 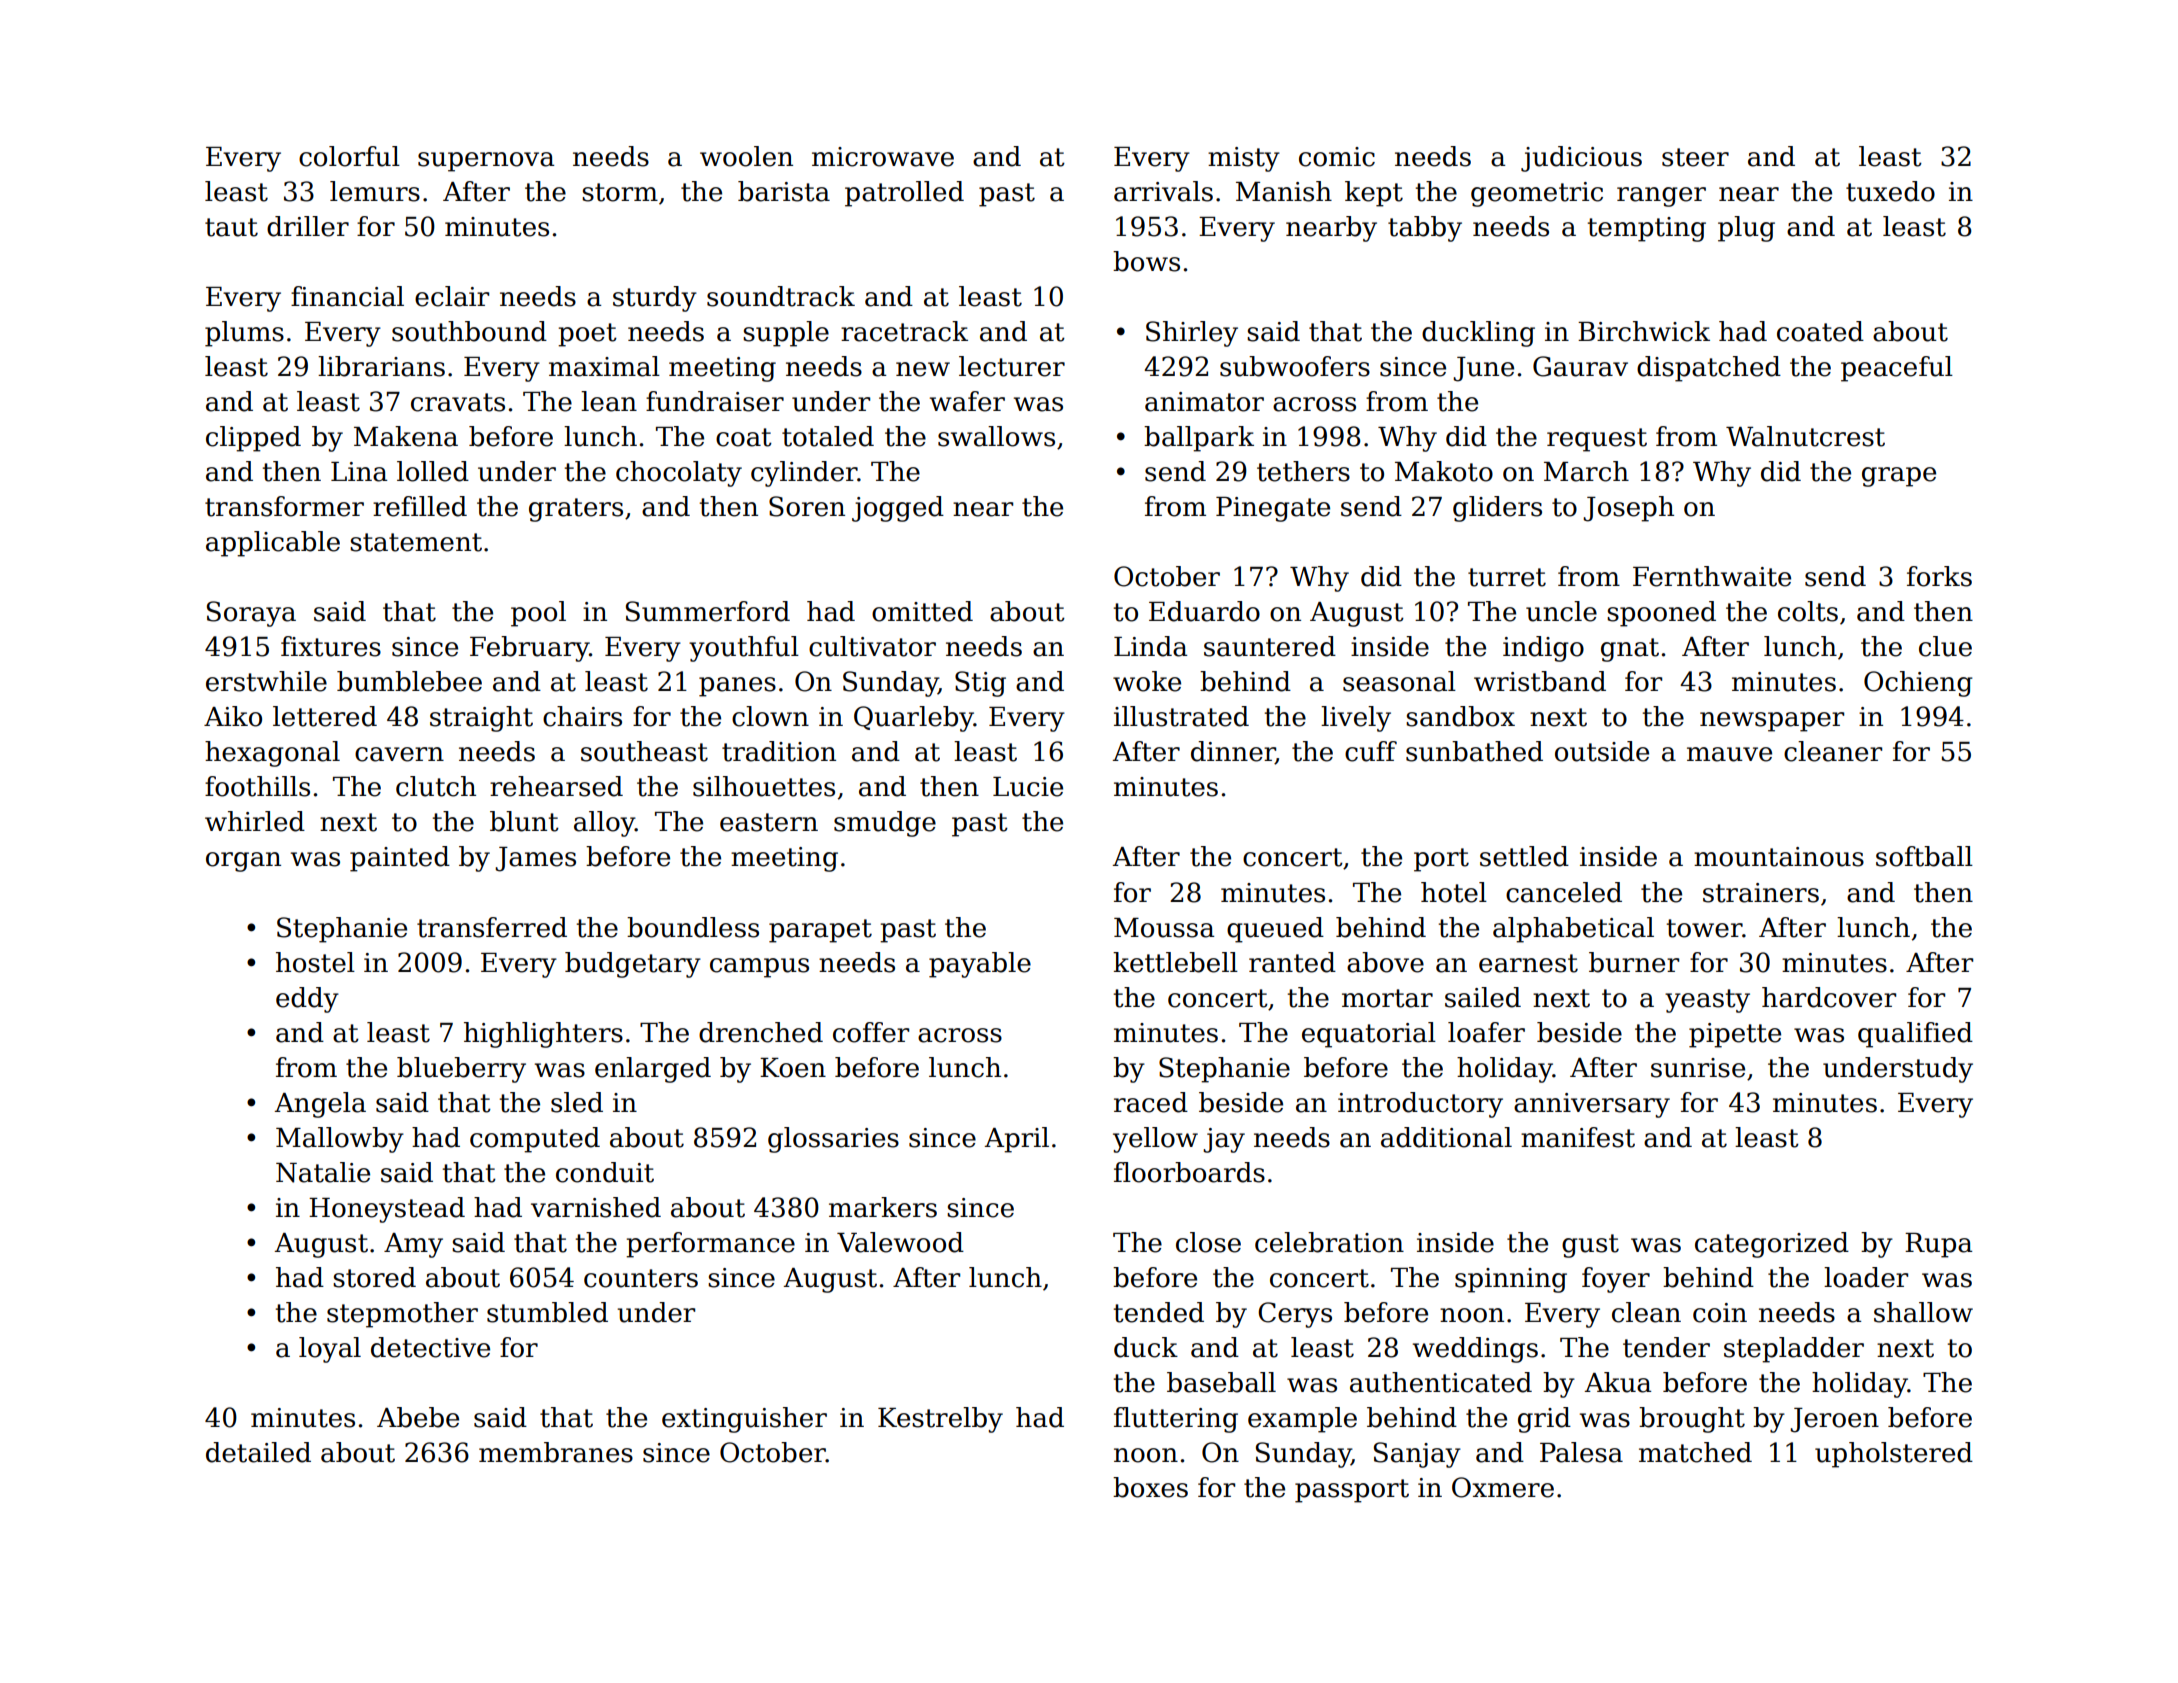 What do you see at coordinates (1204, 611) in the screenshot?
I see `Eduardo` at bounding box center [1204, 611].
